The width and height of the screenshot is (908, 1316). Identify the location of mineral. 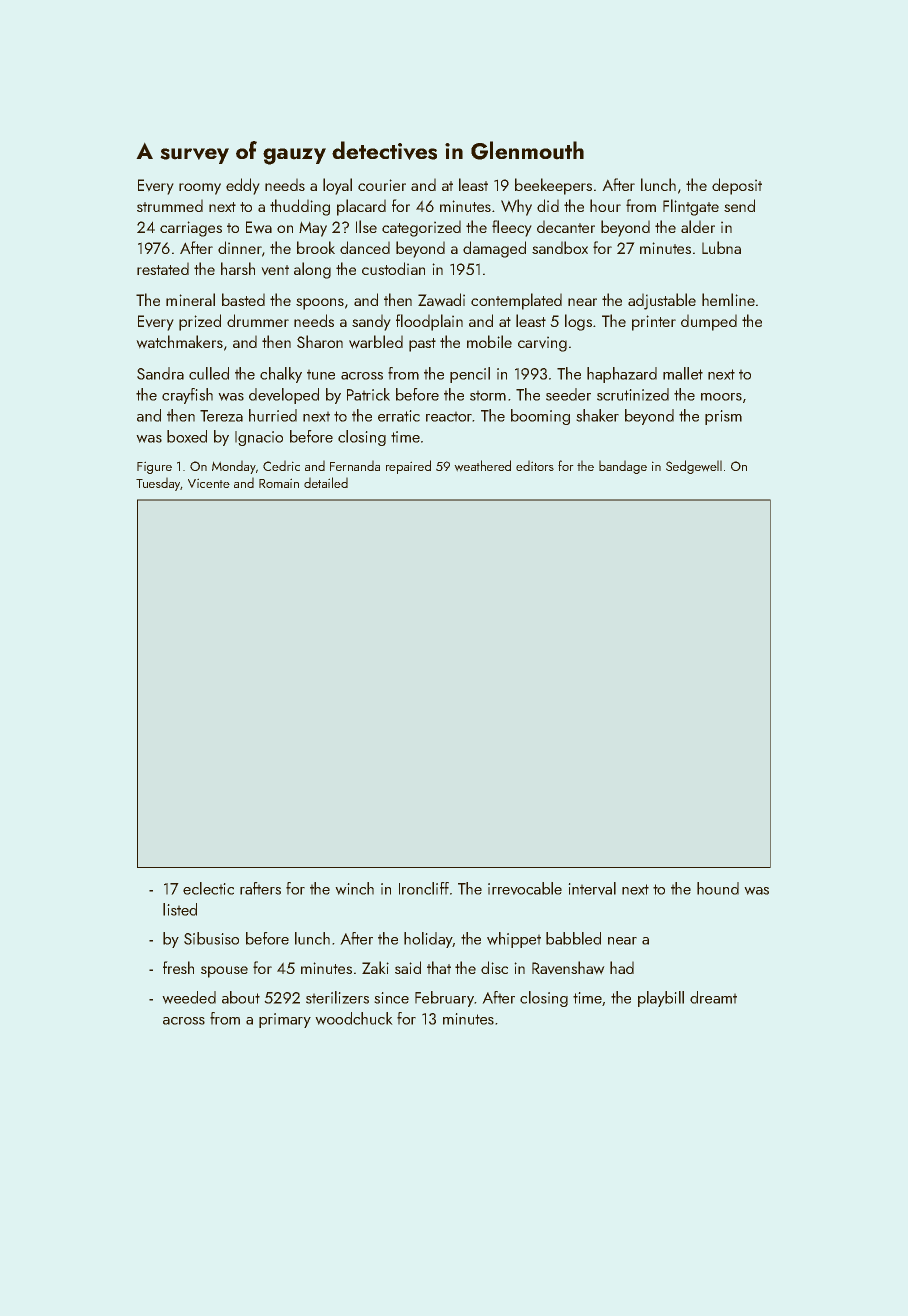
(190, 299).
